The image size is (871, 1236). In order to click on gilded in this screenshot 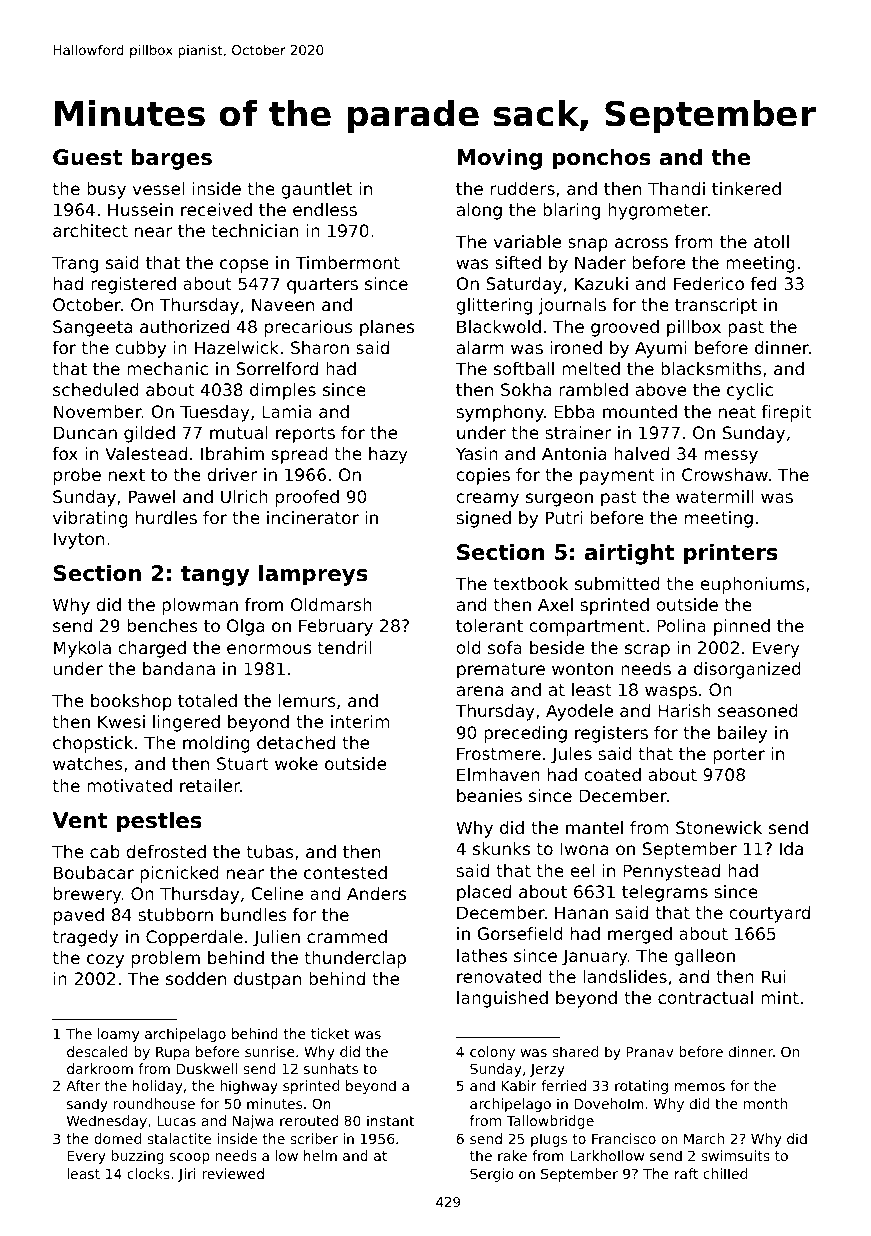, I will do `click(149, 434)`.
